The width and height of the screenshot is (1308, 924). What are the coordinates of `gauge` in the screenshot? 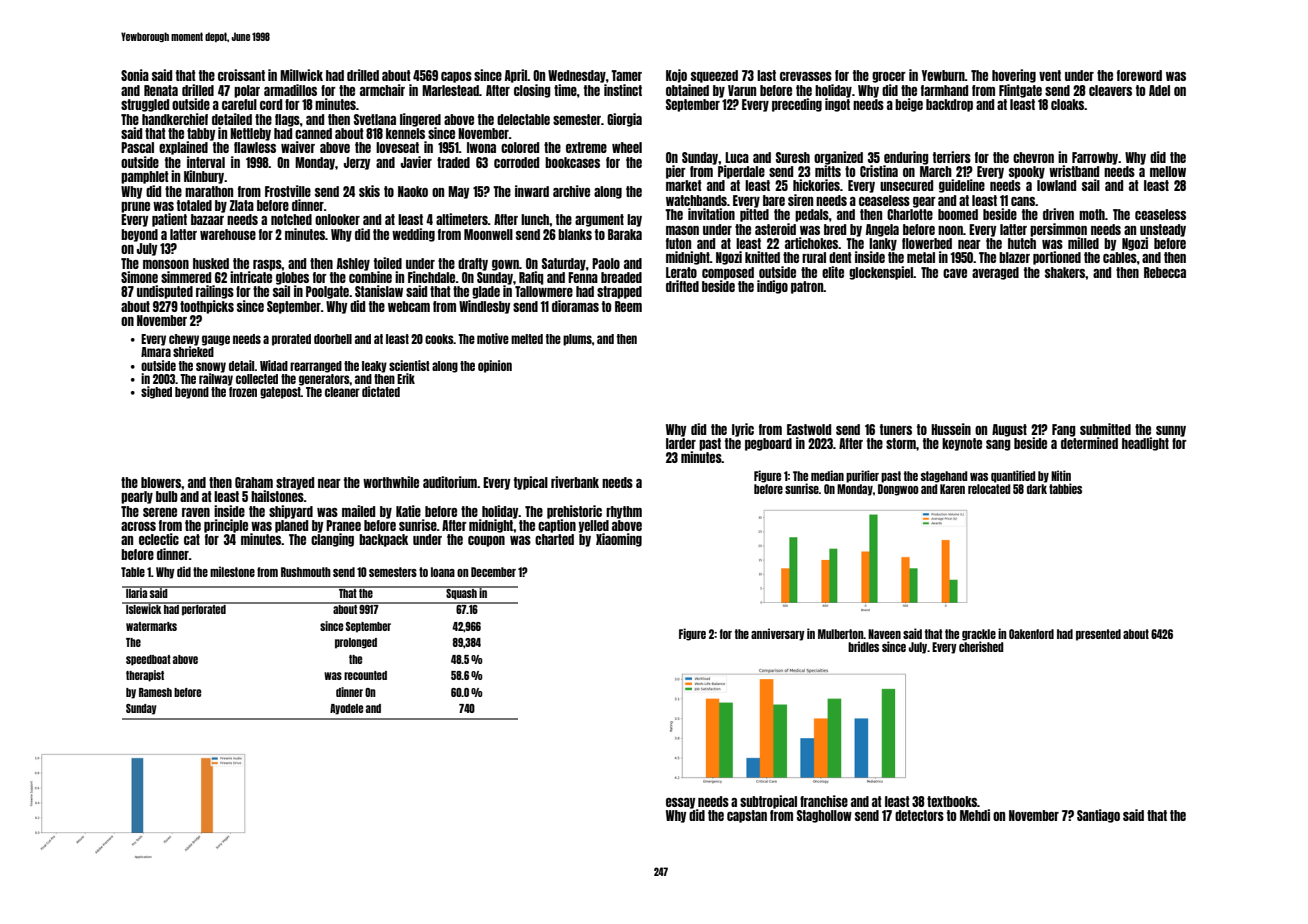 It's located at (216, 340).
